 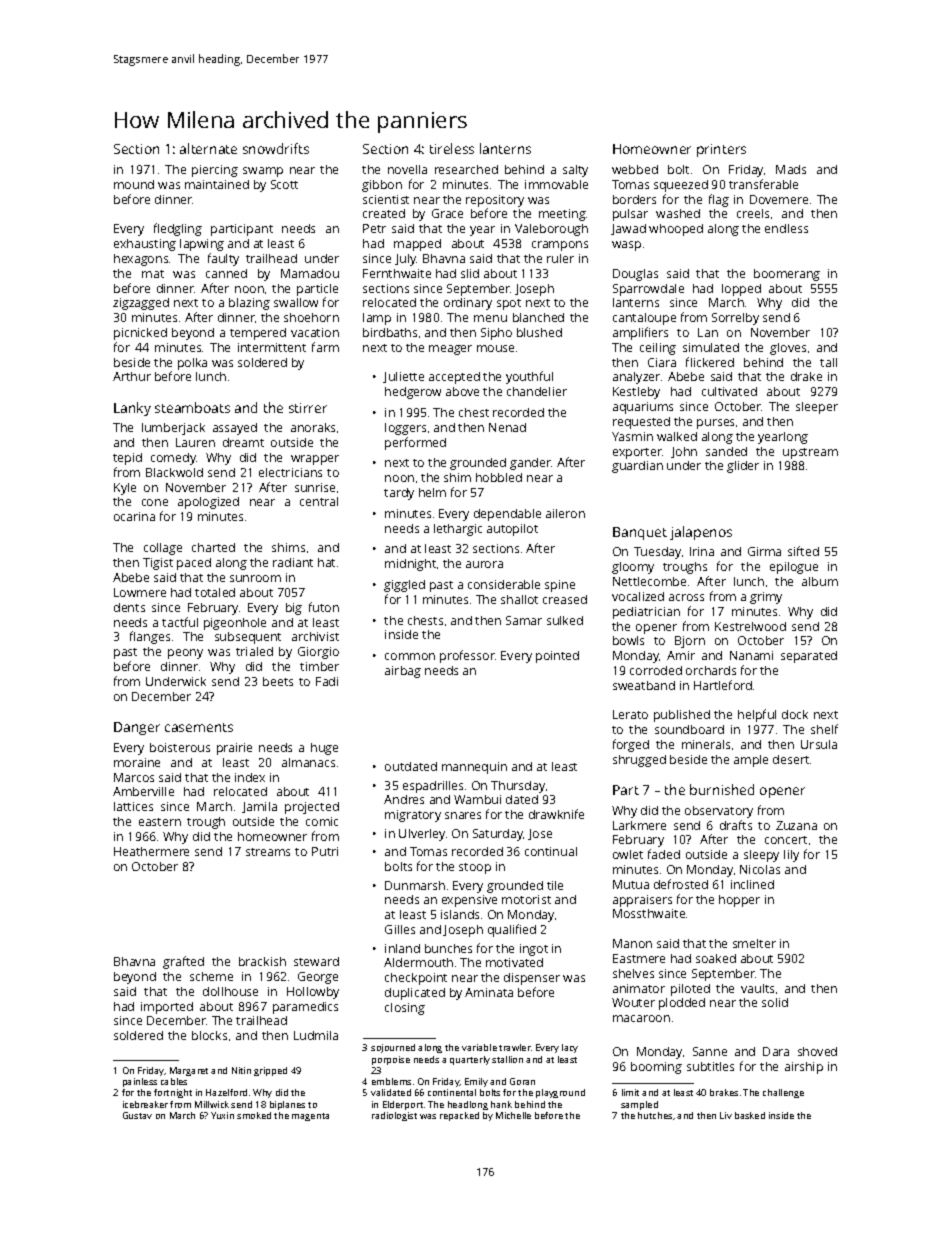 What do you see at coordinates (312, 808) in the page?
I see `projected` at bounding box center [312, 808].
